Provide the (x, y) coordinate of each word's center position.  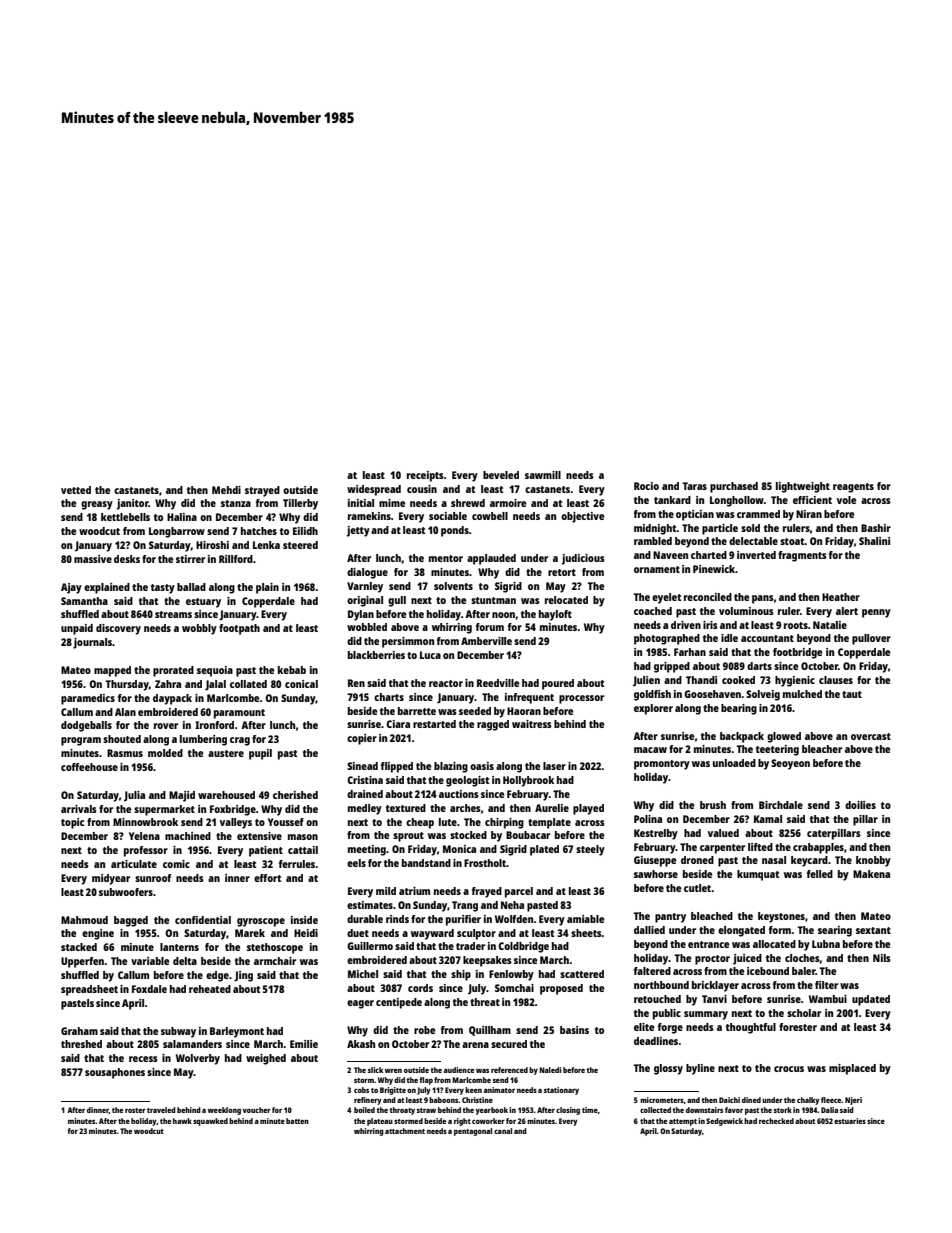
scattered (582, 974)
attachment (405, 1131)
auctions (459, 794)
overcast (871, 736)
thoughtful (751, 1028)
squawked (210, 1122)
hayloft (555, 615)
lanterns (179, 947)
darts (759, 666)
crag (240, 741)
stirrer (190, 559)
